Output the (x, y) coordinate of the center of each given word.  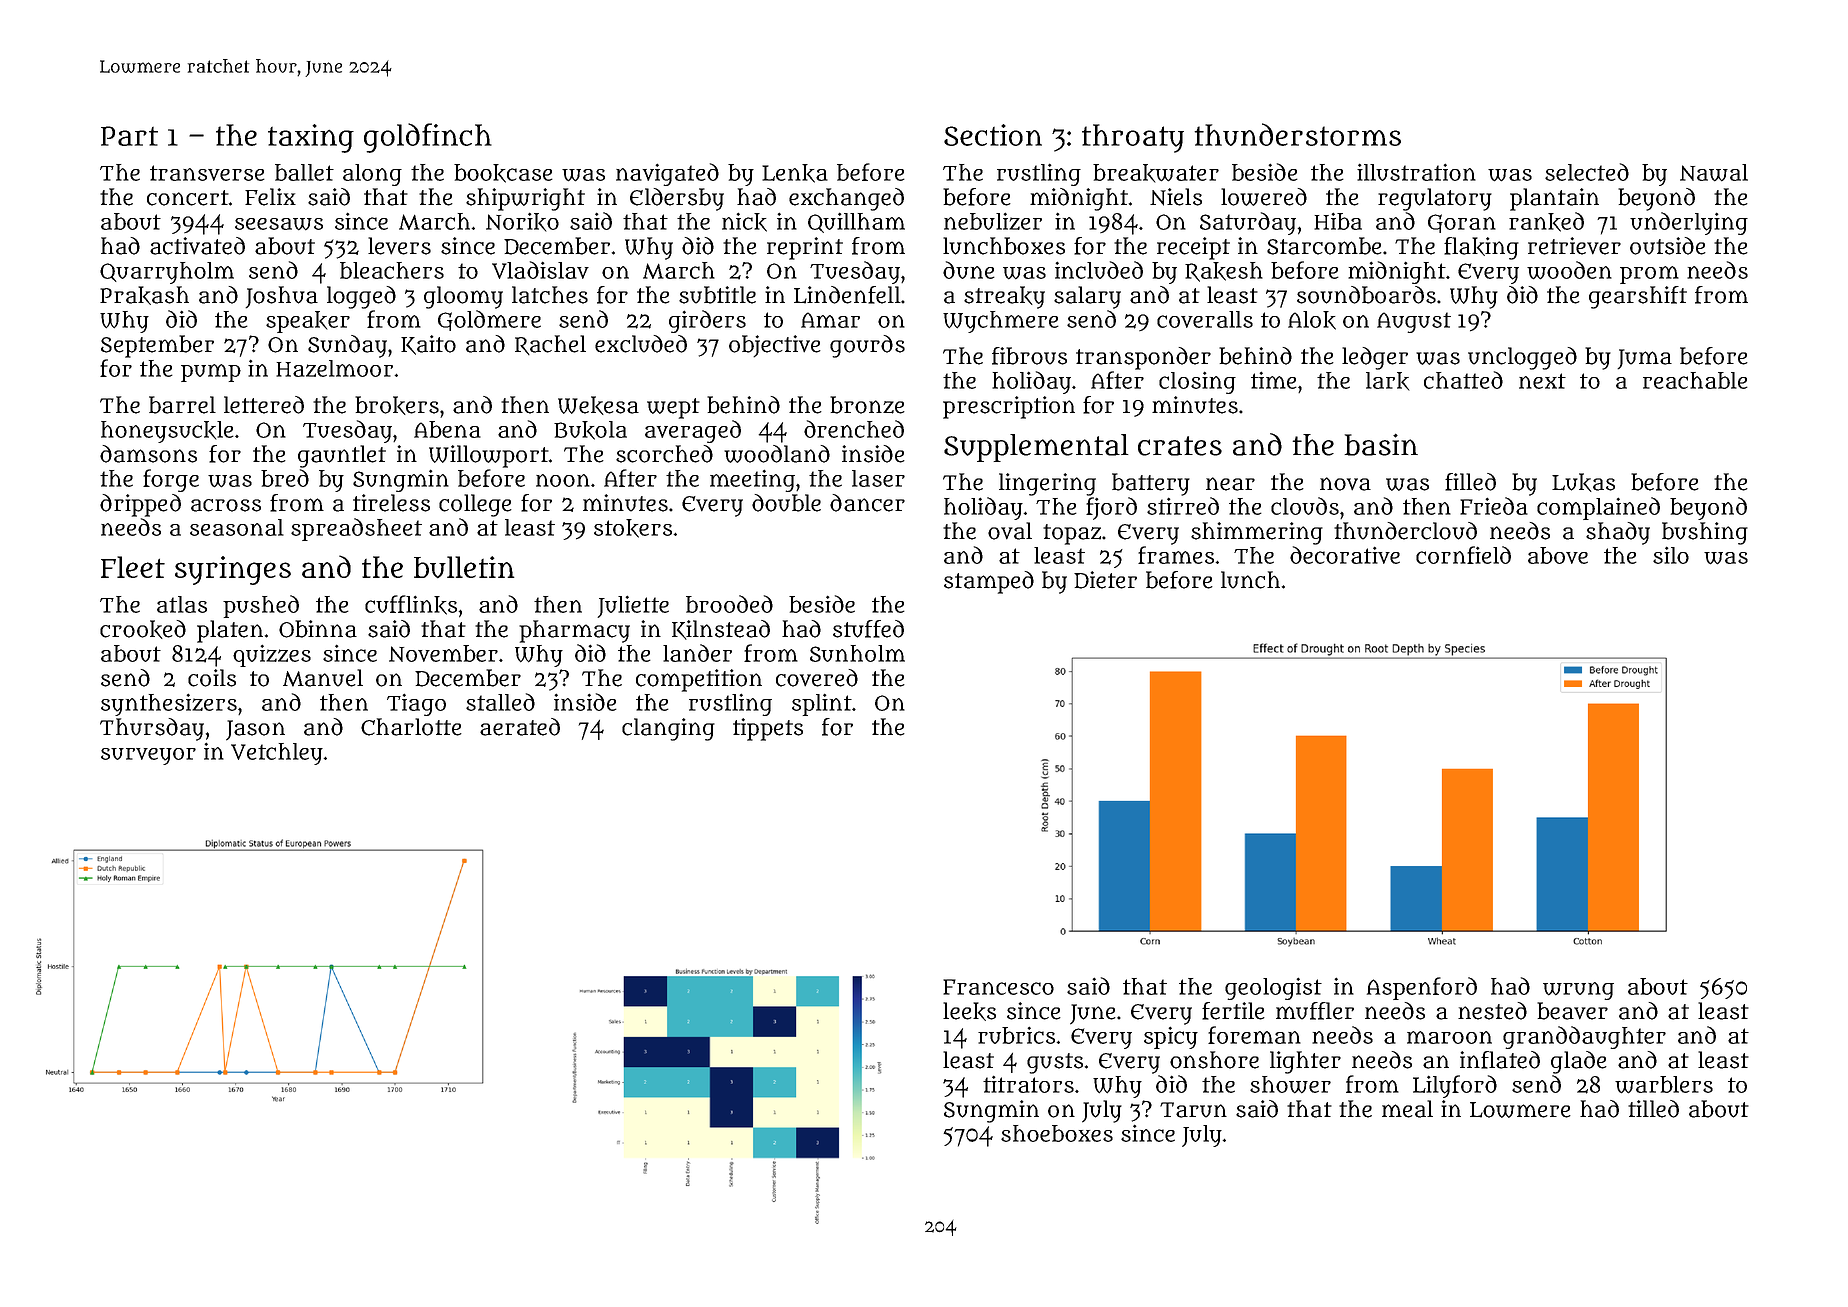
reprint (805, 248)
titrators (1028, 1084)
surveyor (148, 756)
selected (1587, 172)
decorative (1345, 555)
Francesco (998, 987)
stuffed (868, 629)
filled (1470, 482)
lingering (1047, 484)
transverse (207, 173)
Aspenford (1422, 988)
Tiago (416, 704)
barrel (182, 405)
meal (1407, 1109)
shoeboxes (1057, 1133)
